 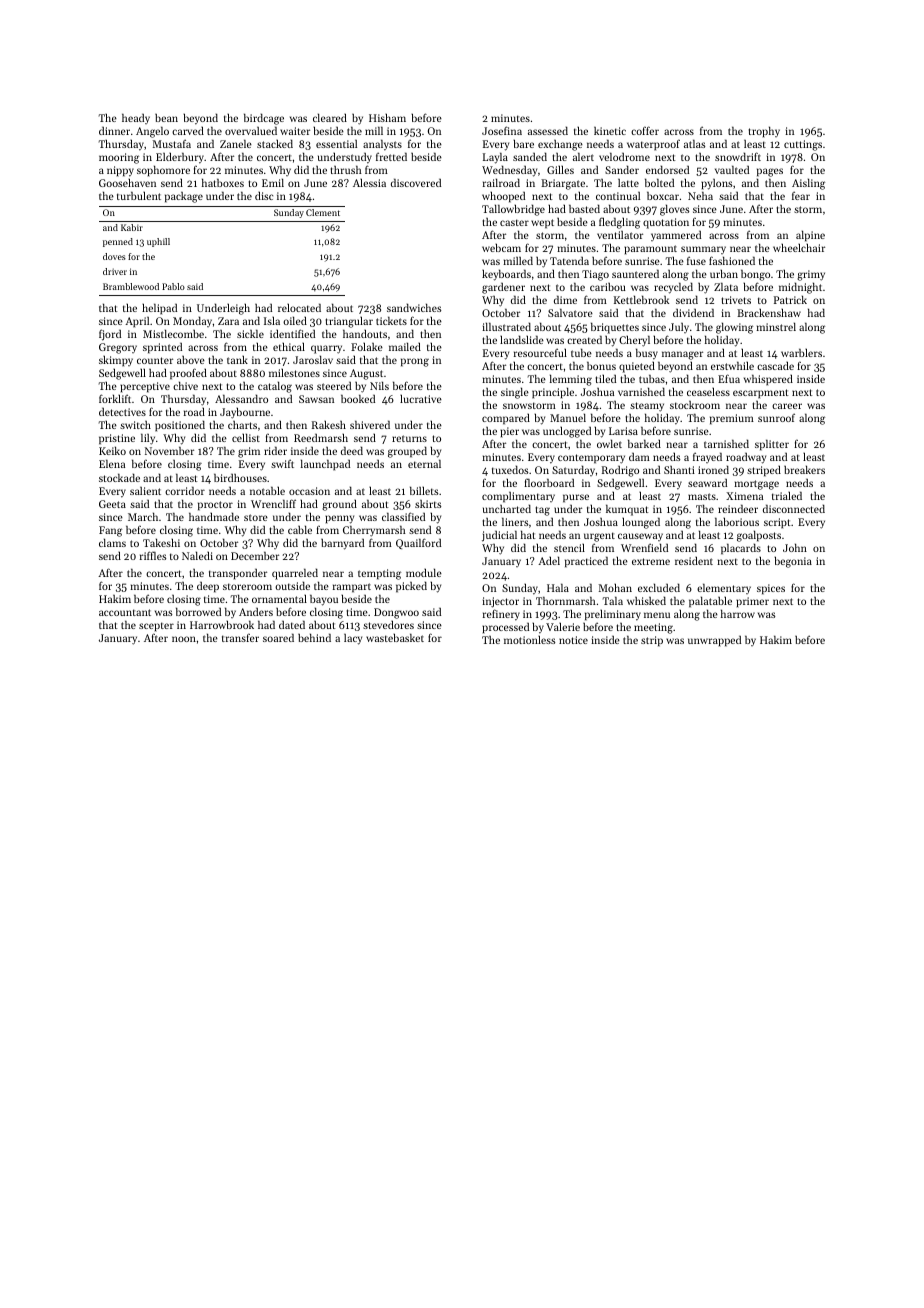 I want to click on cascade, so click(x=775, y=365).
